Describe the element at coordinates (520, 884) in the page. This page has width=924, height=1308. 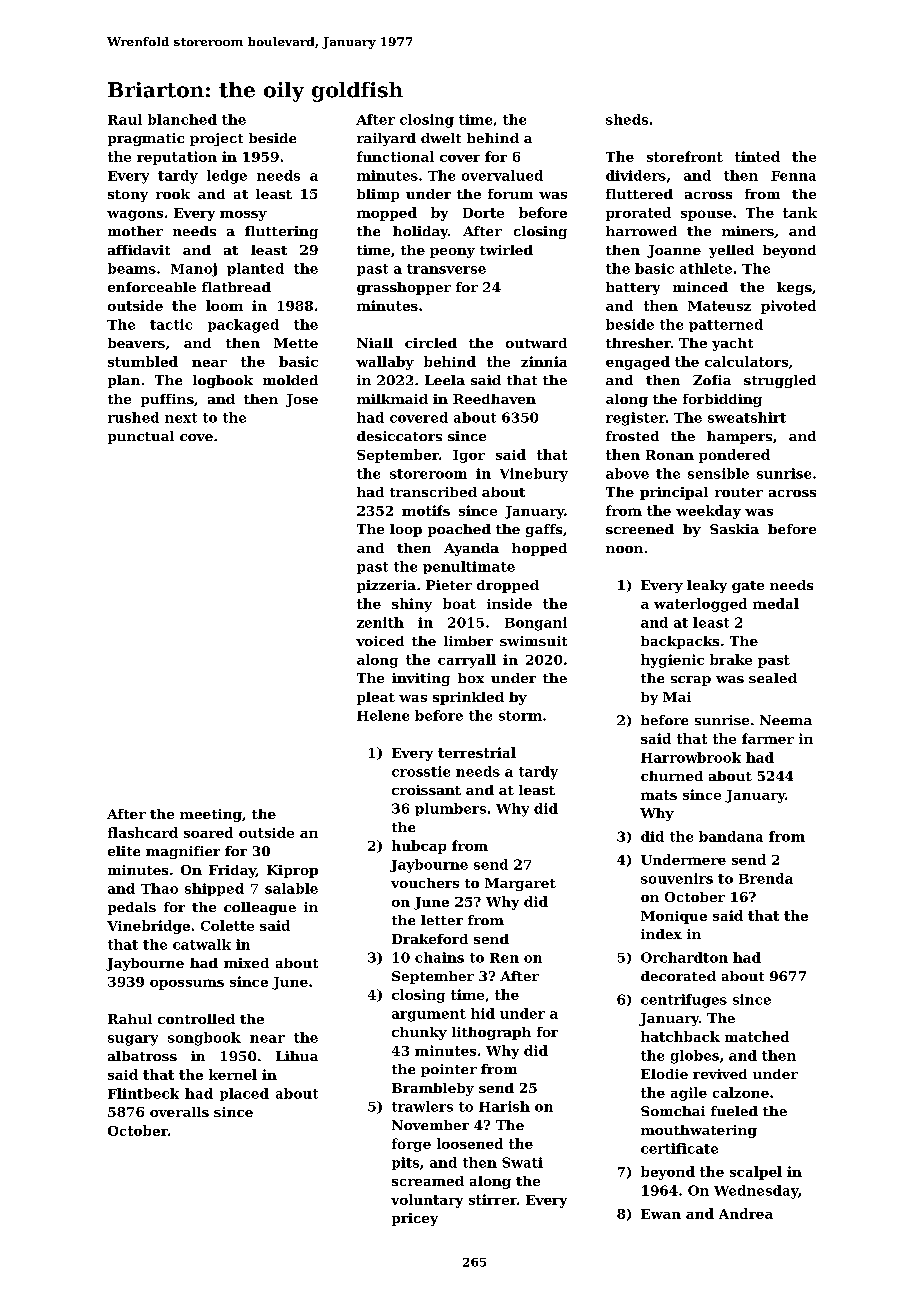
I see `Margaret` at that location.
